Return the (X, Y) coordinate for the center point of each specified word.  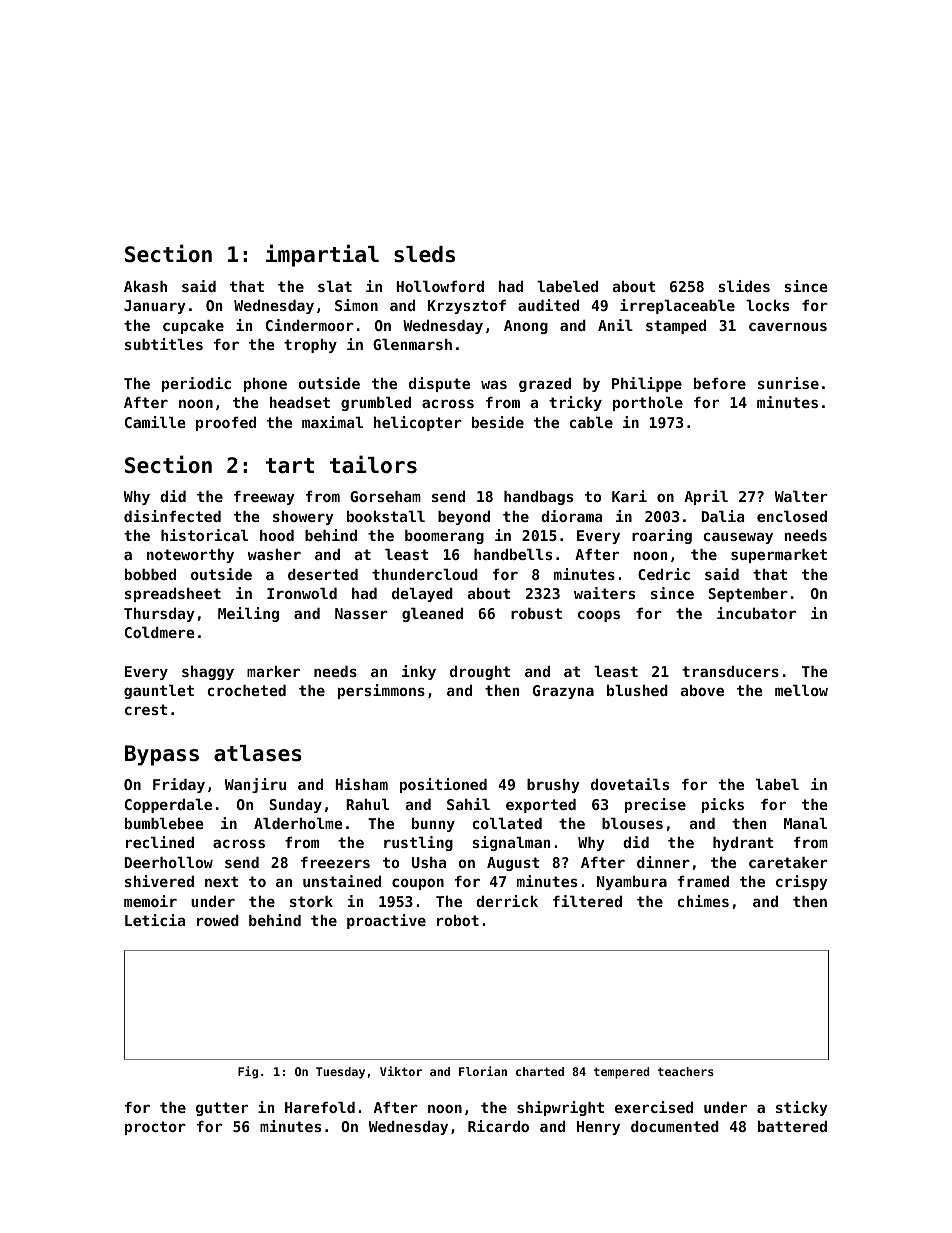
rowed (218, 920)
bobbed (150, 574)
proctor (155, 1128)
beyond (464, 518)
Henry (598, 1128)
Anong (526, 327)
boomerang (444, 537)
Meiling (248, 614)
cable (591, 422)
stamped (676, 327)
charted (540, 1071)
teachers (686, 1071)
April (706, 497)
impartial (322, 255)
